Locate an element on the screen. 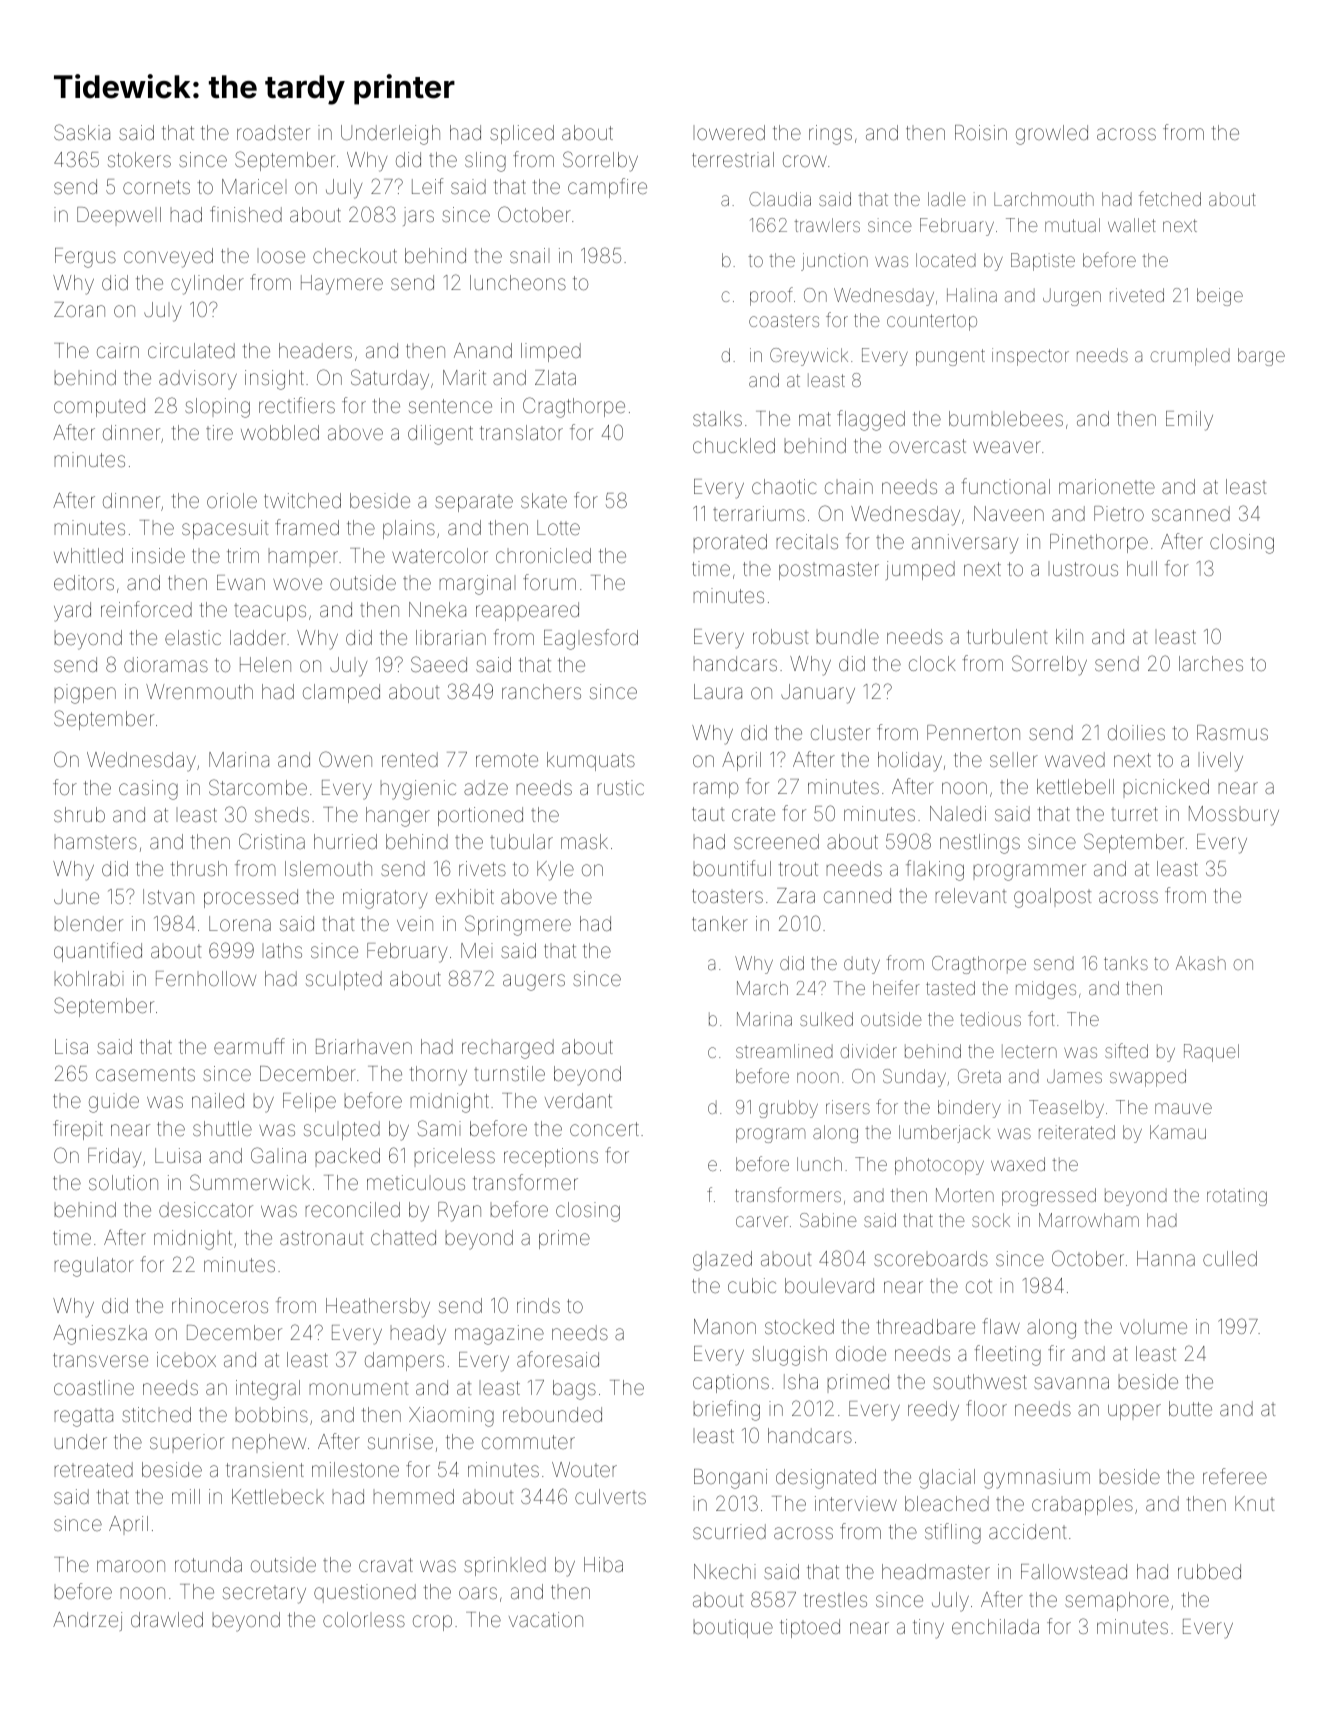 This screenshot has width=1341, height=1736. Akash is located at coordinates (1201, 963).
